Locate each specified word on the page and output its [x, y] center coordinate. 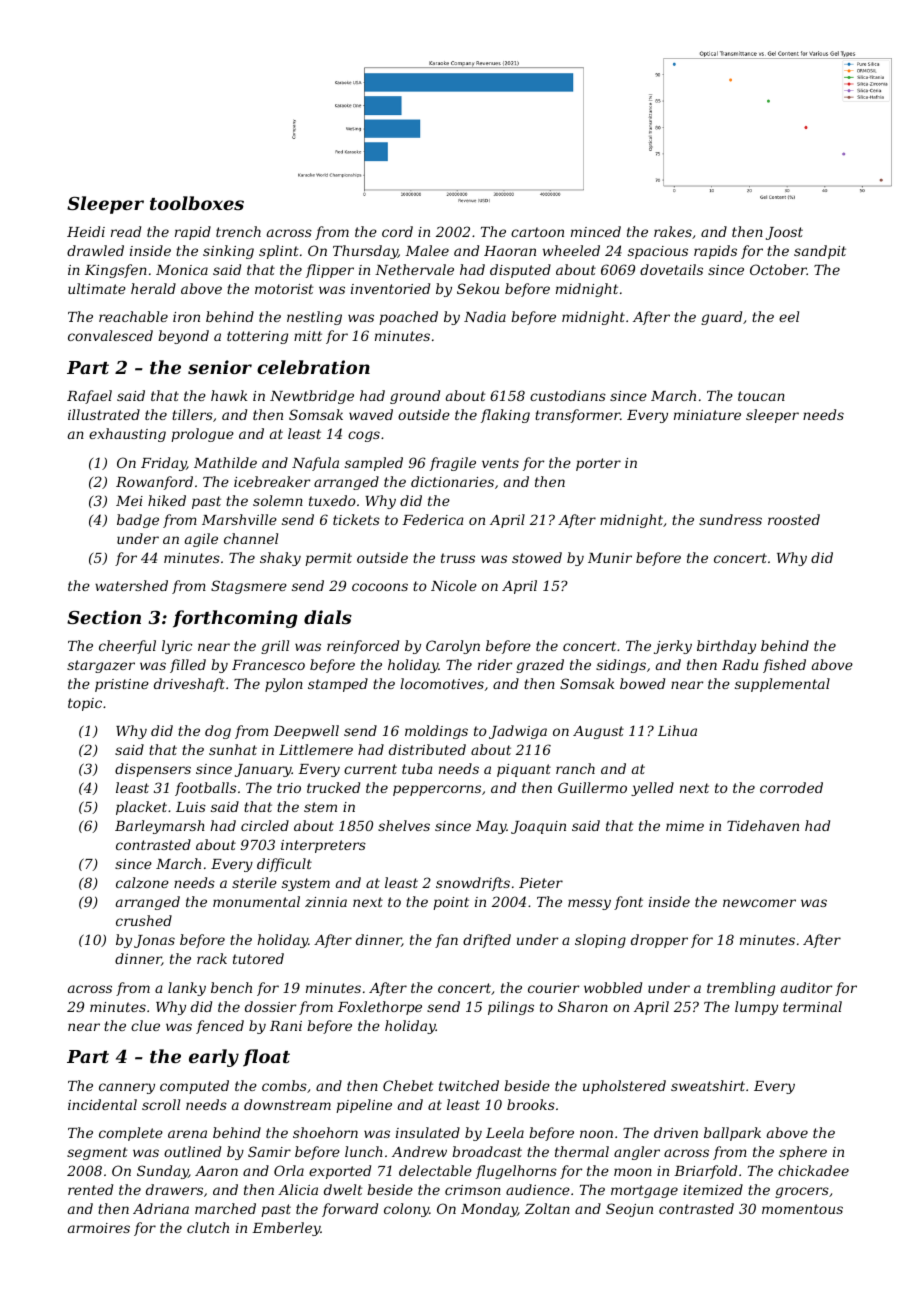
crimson [473, 1190]
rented [90, 1189]
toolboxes [197, 203]
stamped [338, 685]
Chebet [408, 1085]
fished [784, 666]
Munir [610, 558]
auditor [806, 987]
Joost [784, 233]
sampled [374, 464]
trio [289, 788]
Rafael [89, 397]
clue [145, 1025]
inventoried [390, 288]
